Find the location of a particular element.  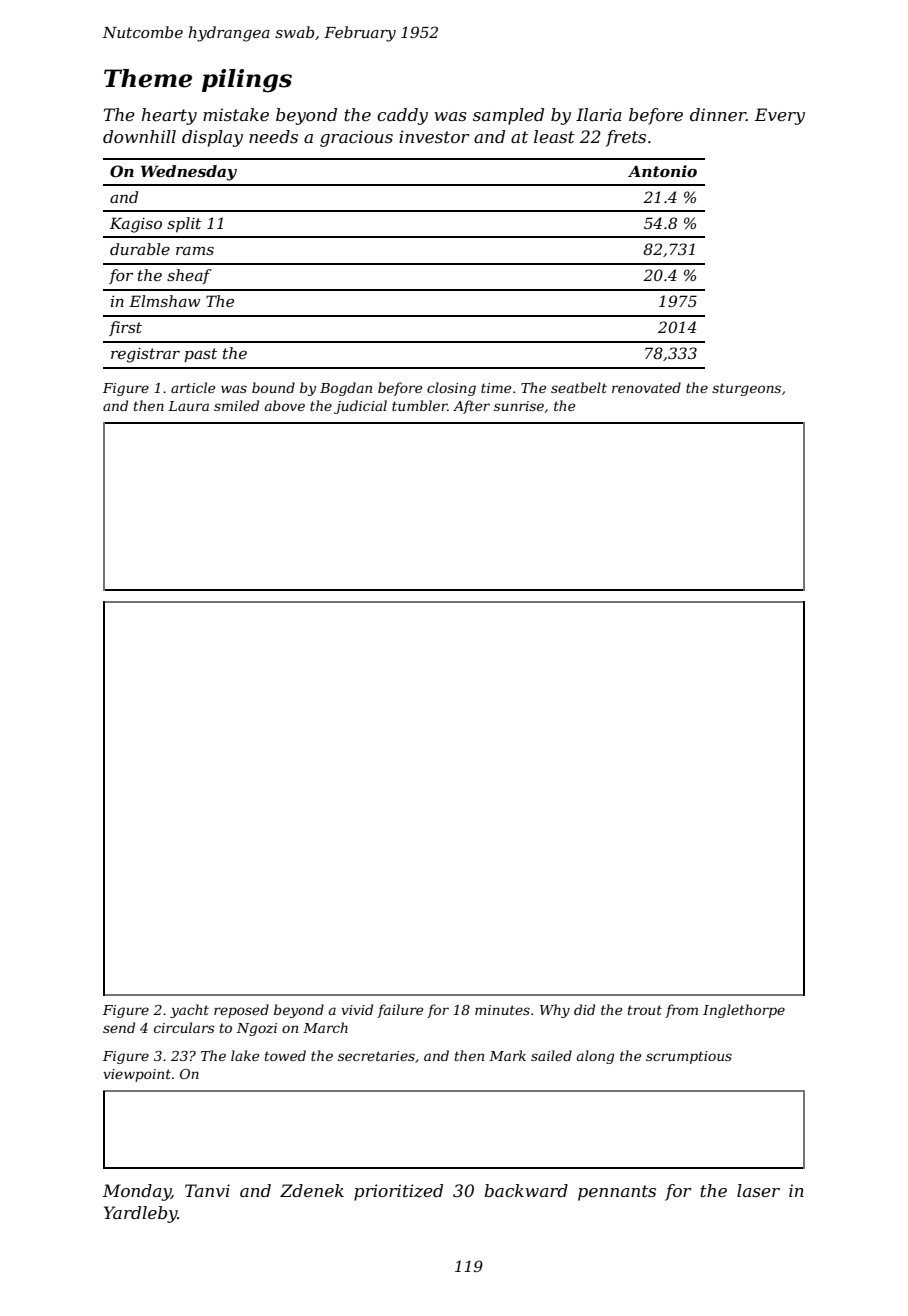

renovated is located at coordinates (646, 387).
